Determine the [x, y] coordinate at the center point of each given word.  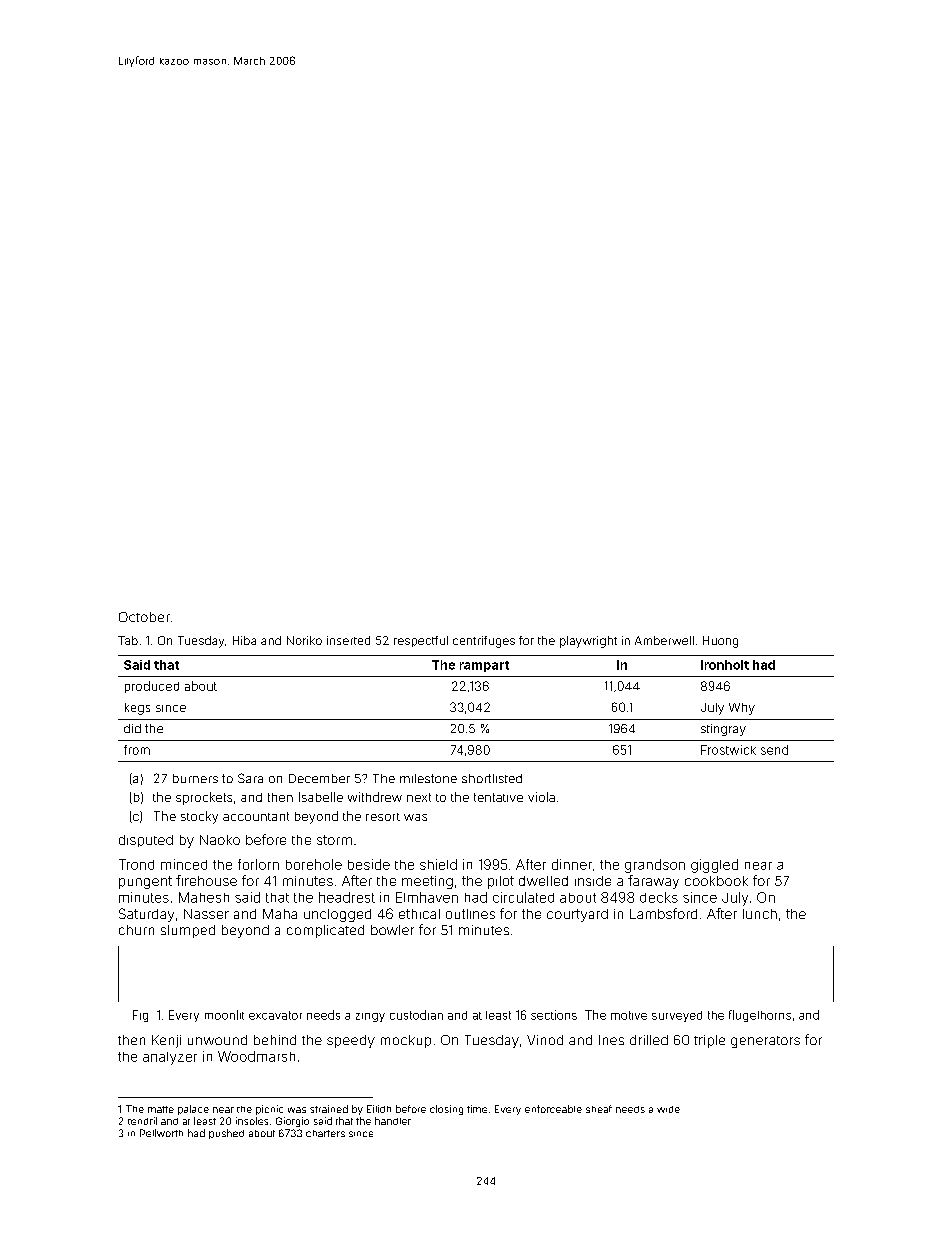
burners [195, 778]
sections [554, 1015]
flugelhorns [760, 1016]
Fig [140, 1016]
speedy [351, 1041]
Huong [720, 642]
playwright [588, 642]
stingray [723, 730]
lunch [760, 914]
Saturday [146, 915]
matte [161, 1109]
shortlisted [492, 778]
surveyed [677, 1016]
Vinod [545, 1040]
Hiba [244, 640]
